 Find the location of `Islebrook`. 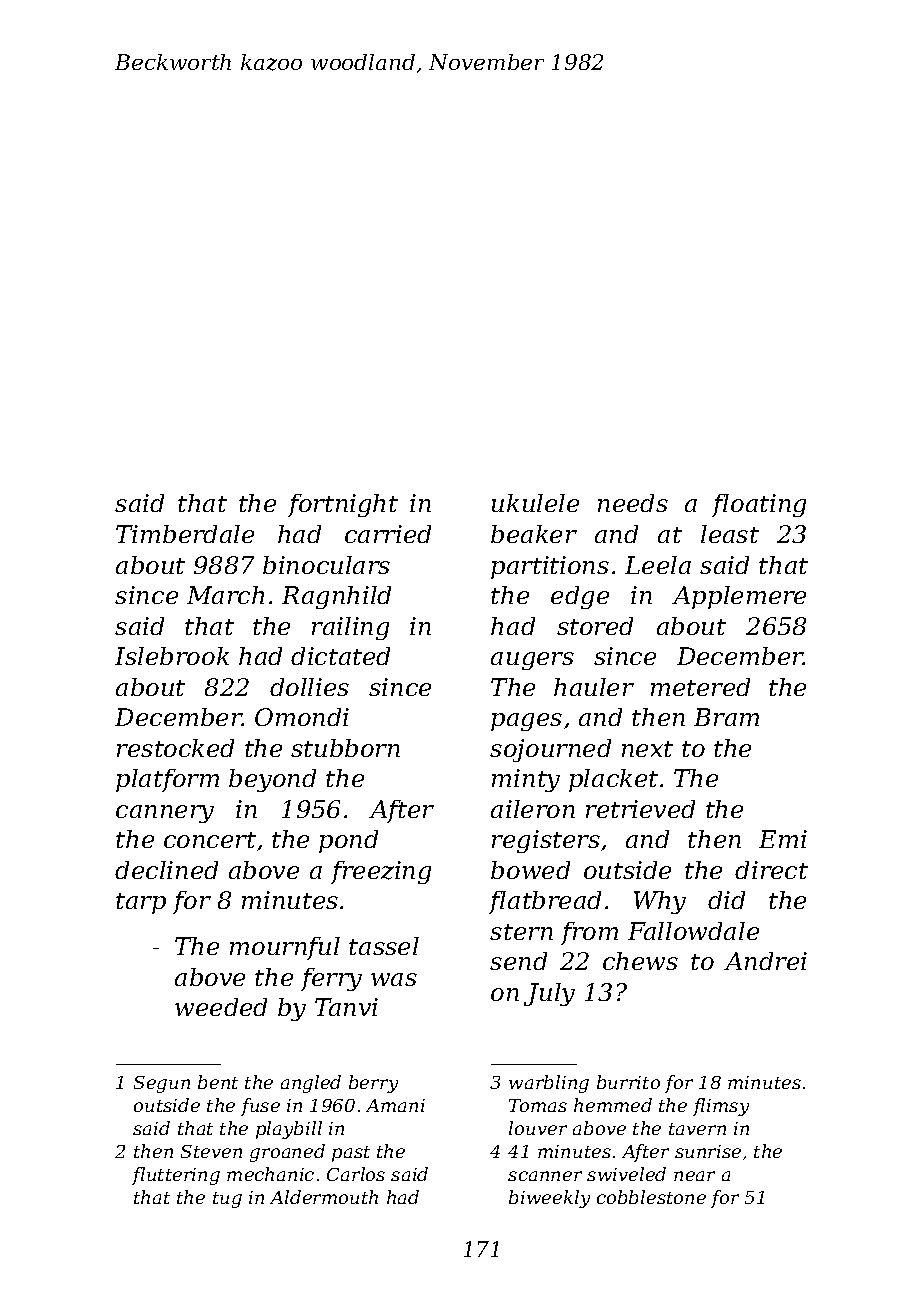

Islebrook is located at coordinates (172, 656).
